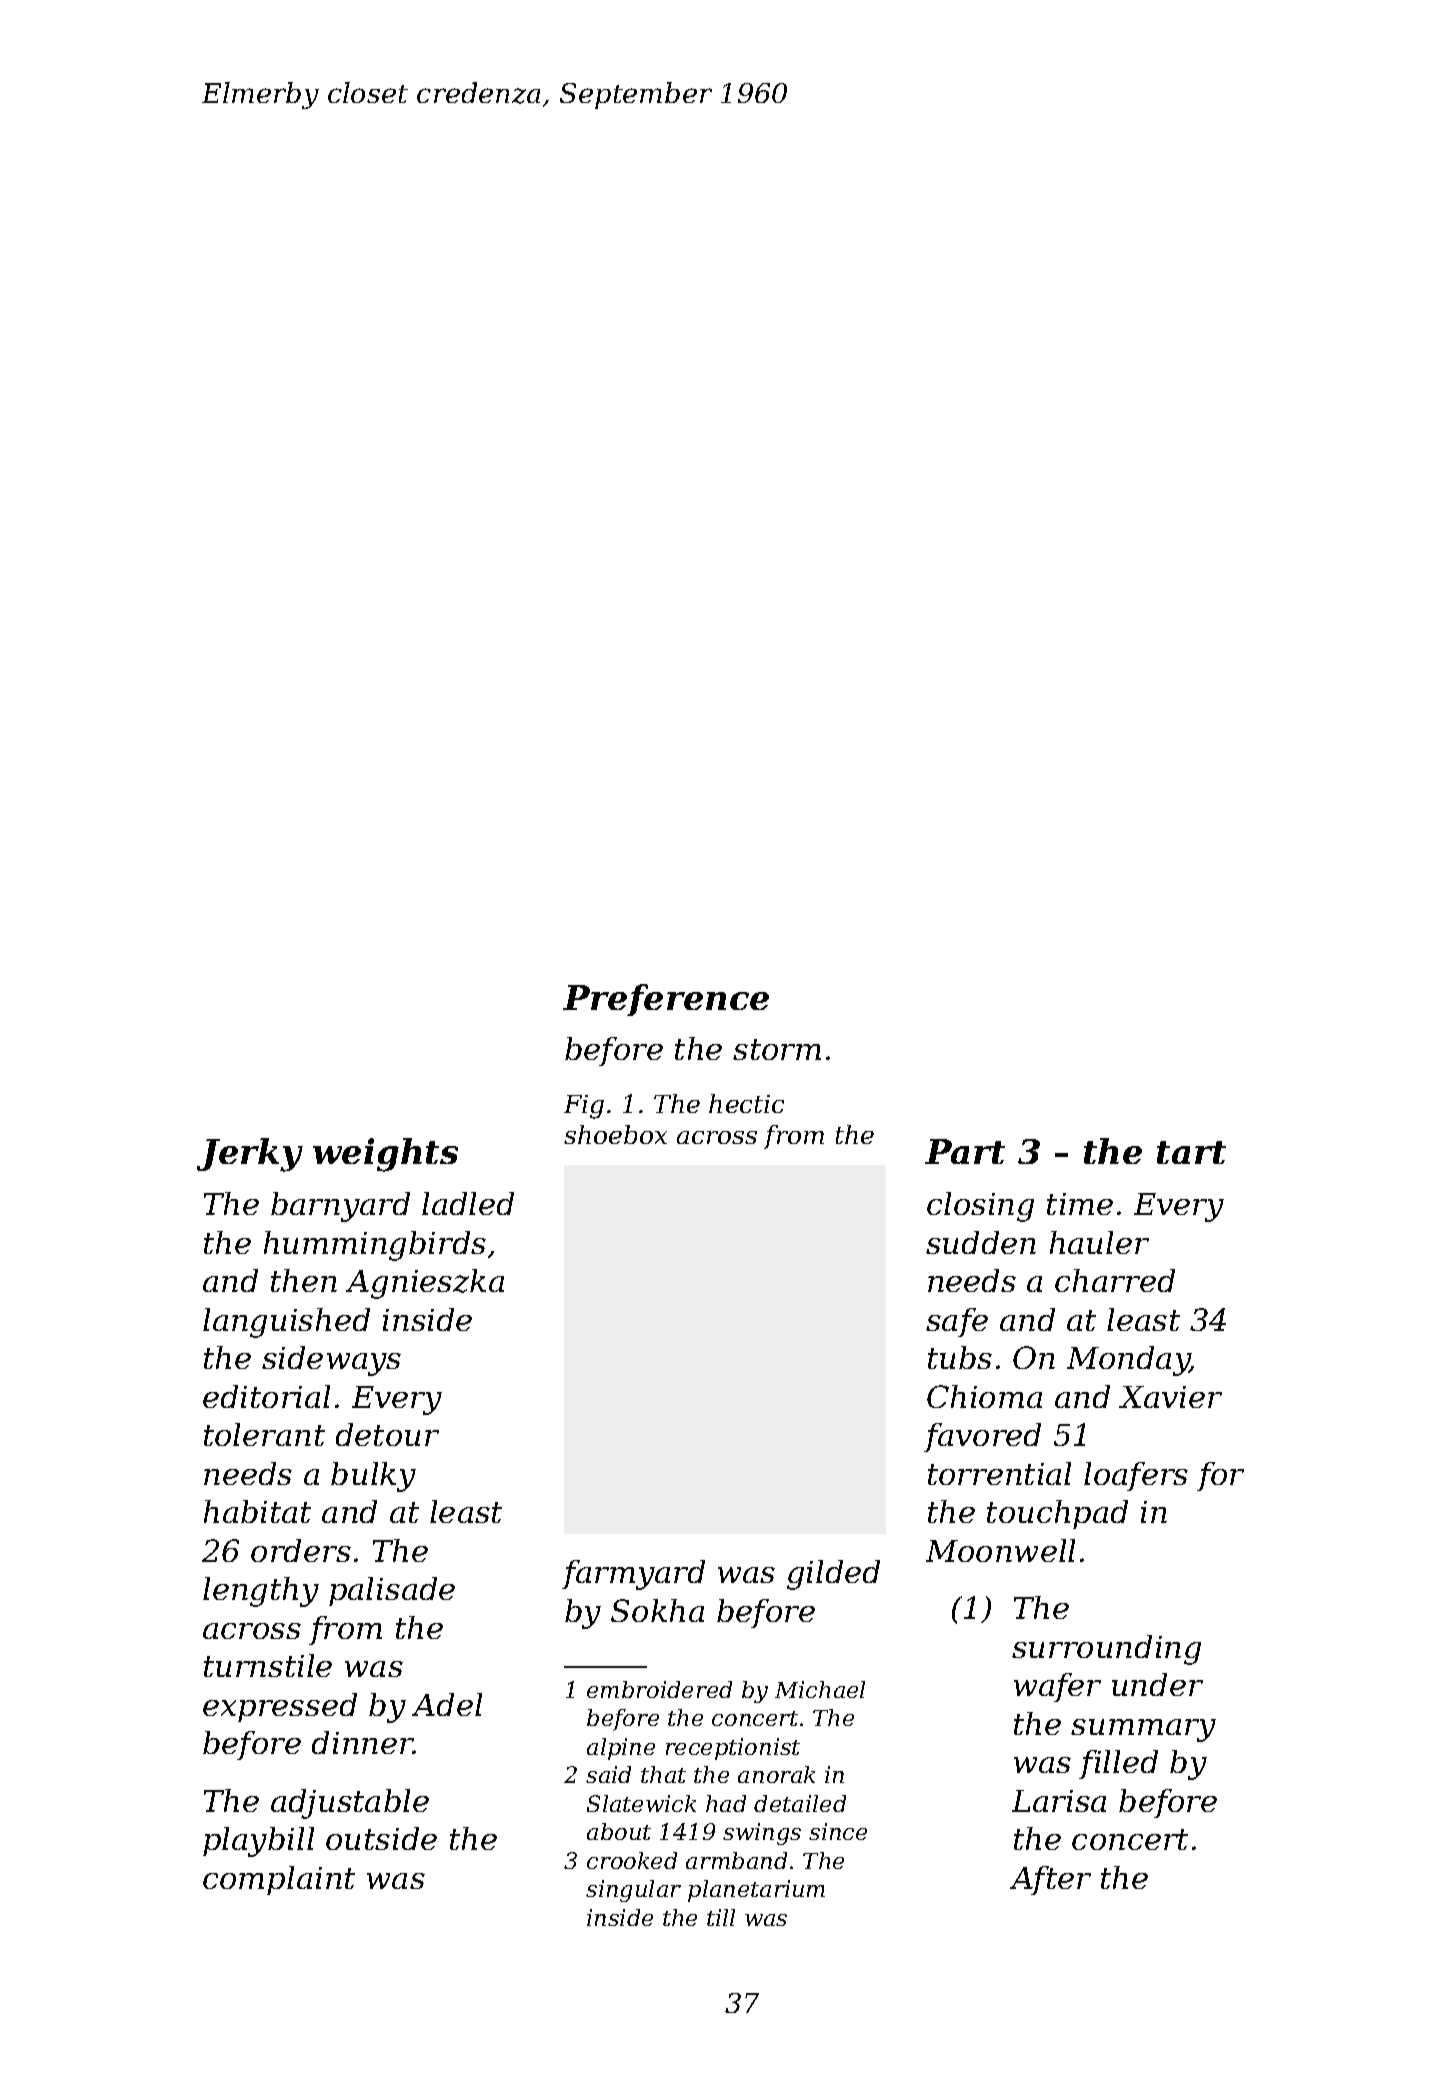 The height and width of the screenshot is (2100, 1450). I want to click on shoebox, so click(615, 1134).
